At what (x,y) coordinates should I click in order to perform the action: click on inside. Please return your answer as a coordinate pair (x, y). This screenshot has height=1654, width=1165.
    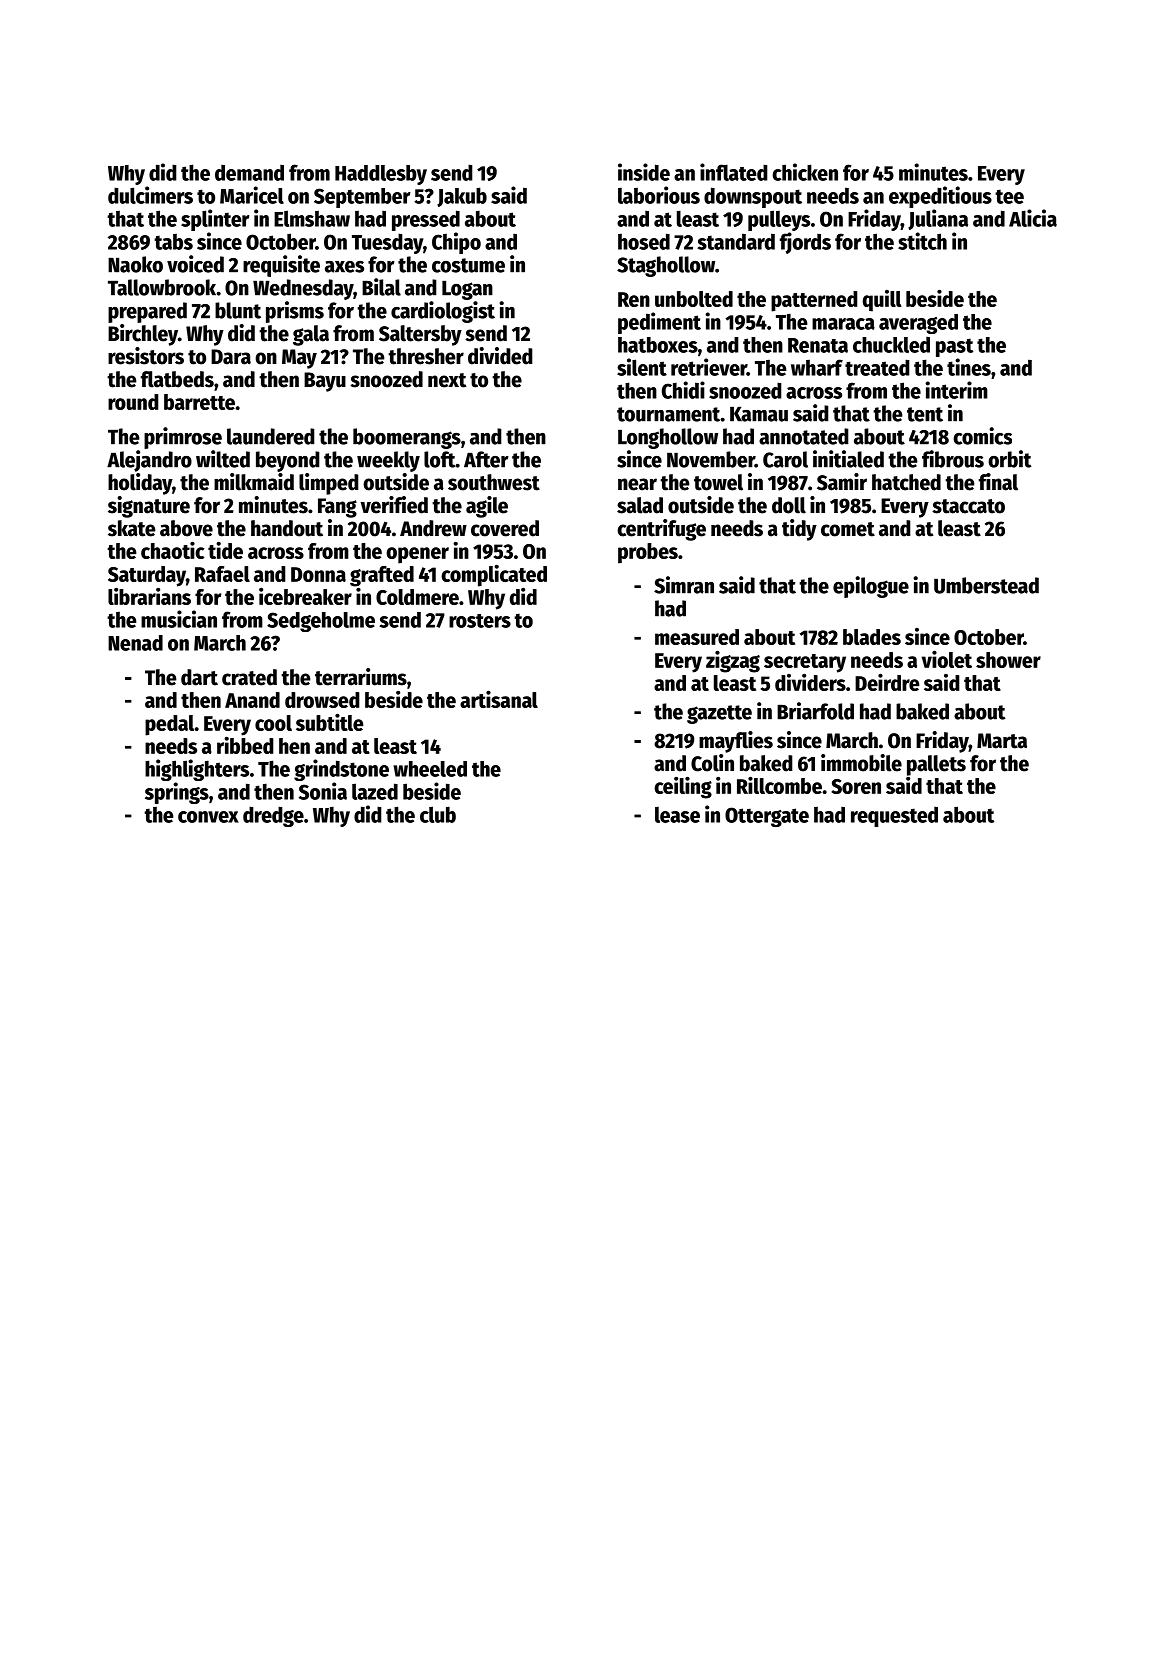
    Looking at the image, I should click on (644, 172).
